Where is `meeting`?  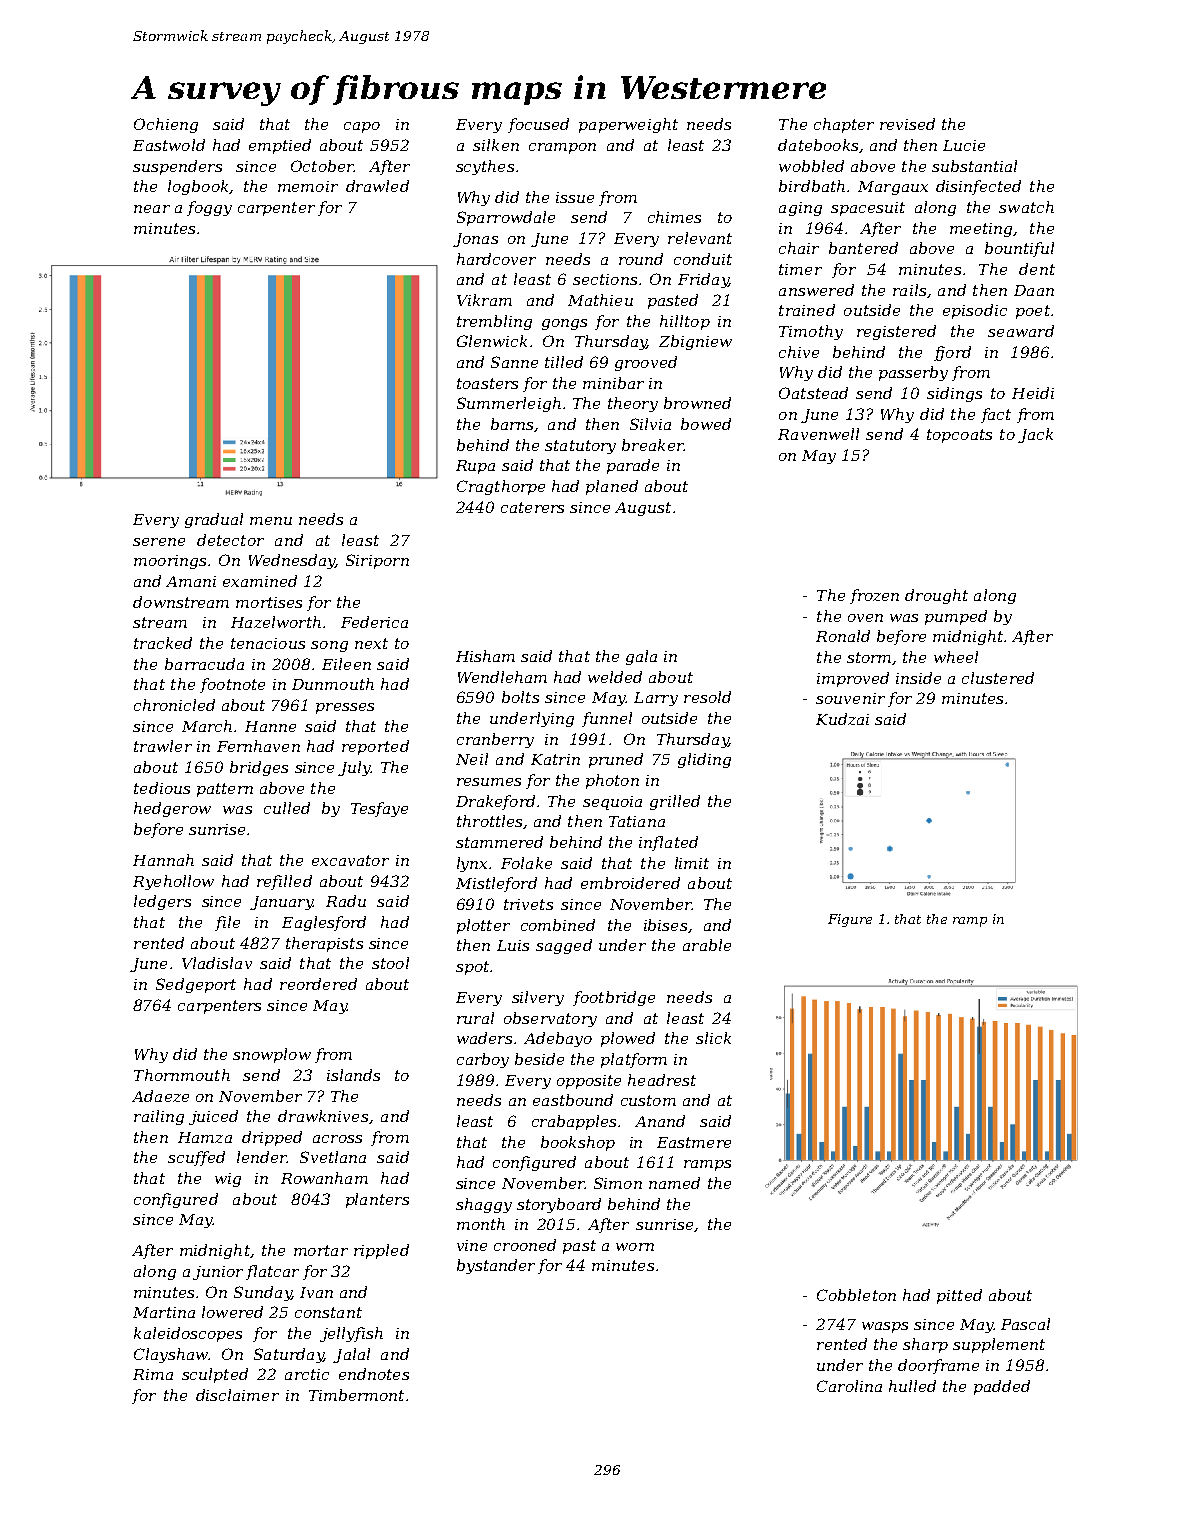
meeting is located at coordinates (981, 230).
